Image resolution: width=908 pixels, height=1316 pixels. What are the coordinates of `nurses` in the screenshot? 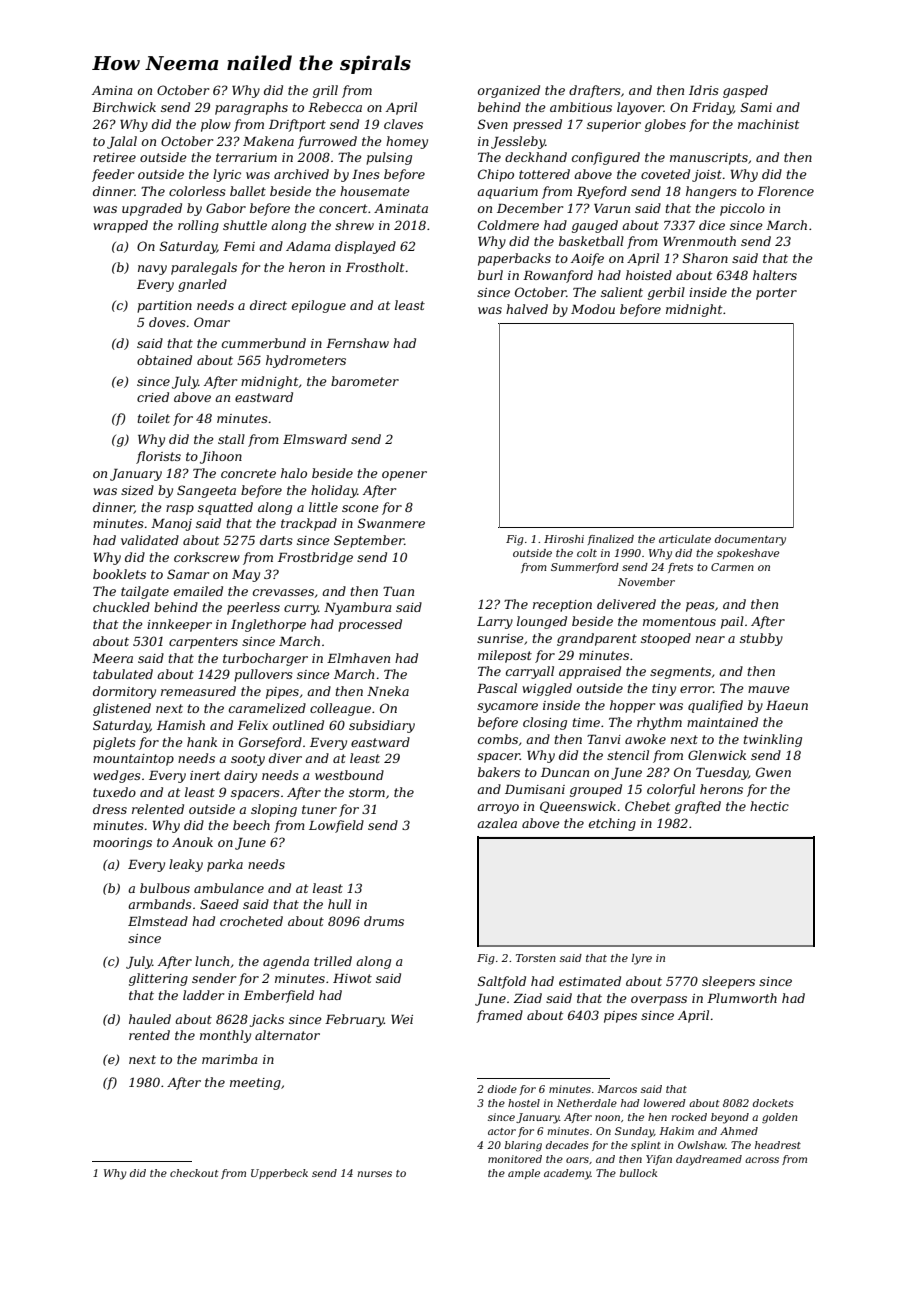 It's located at (374, 1174).
